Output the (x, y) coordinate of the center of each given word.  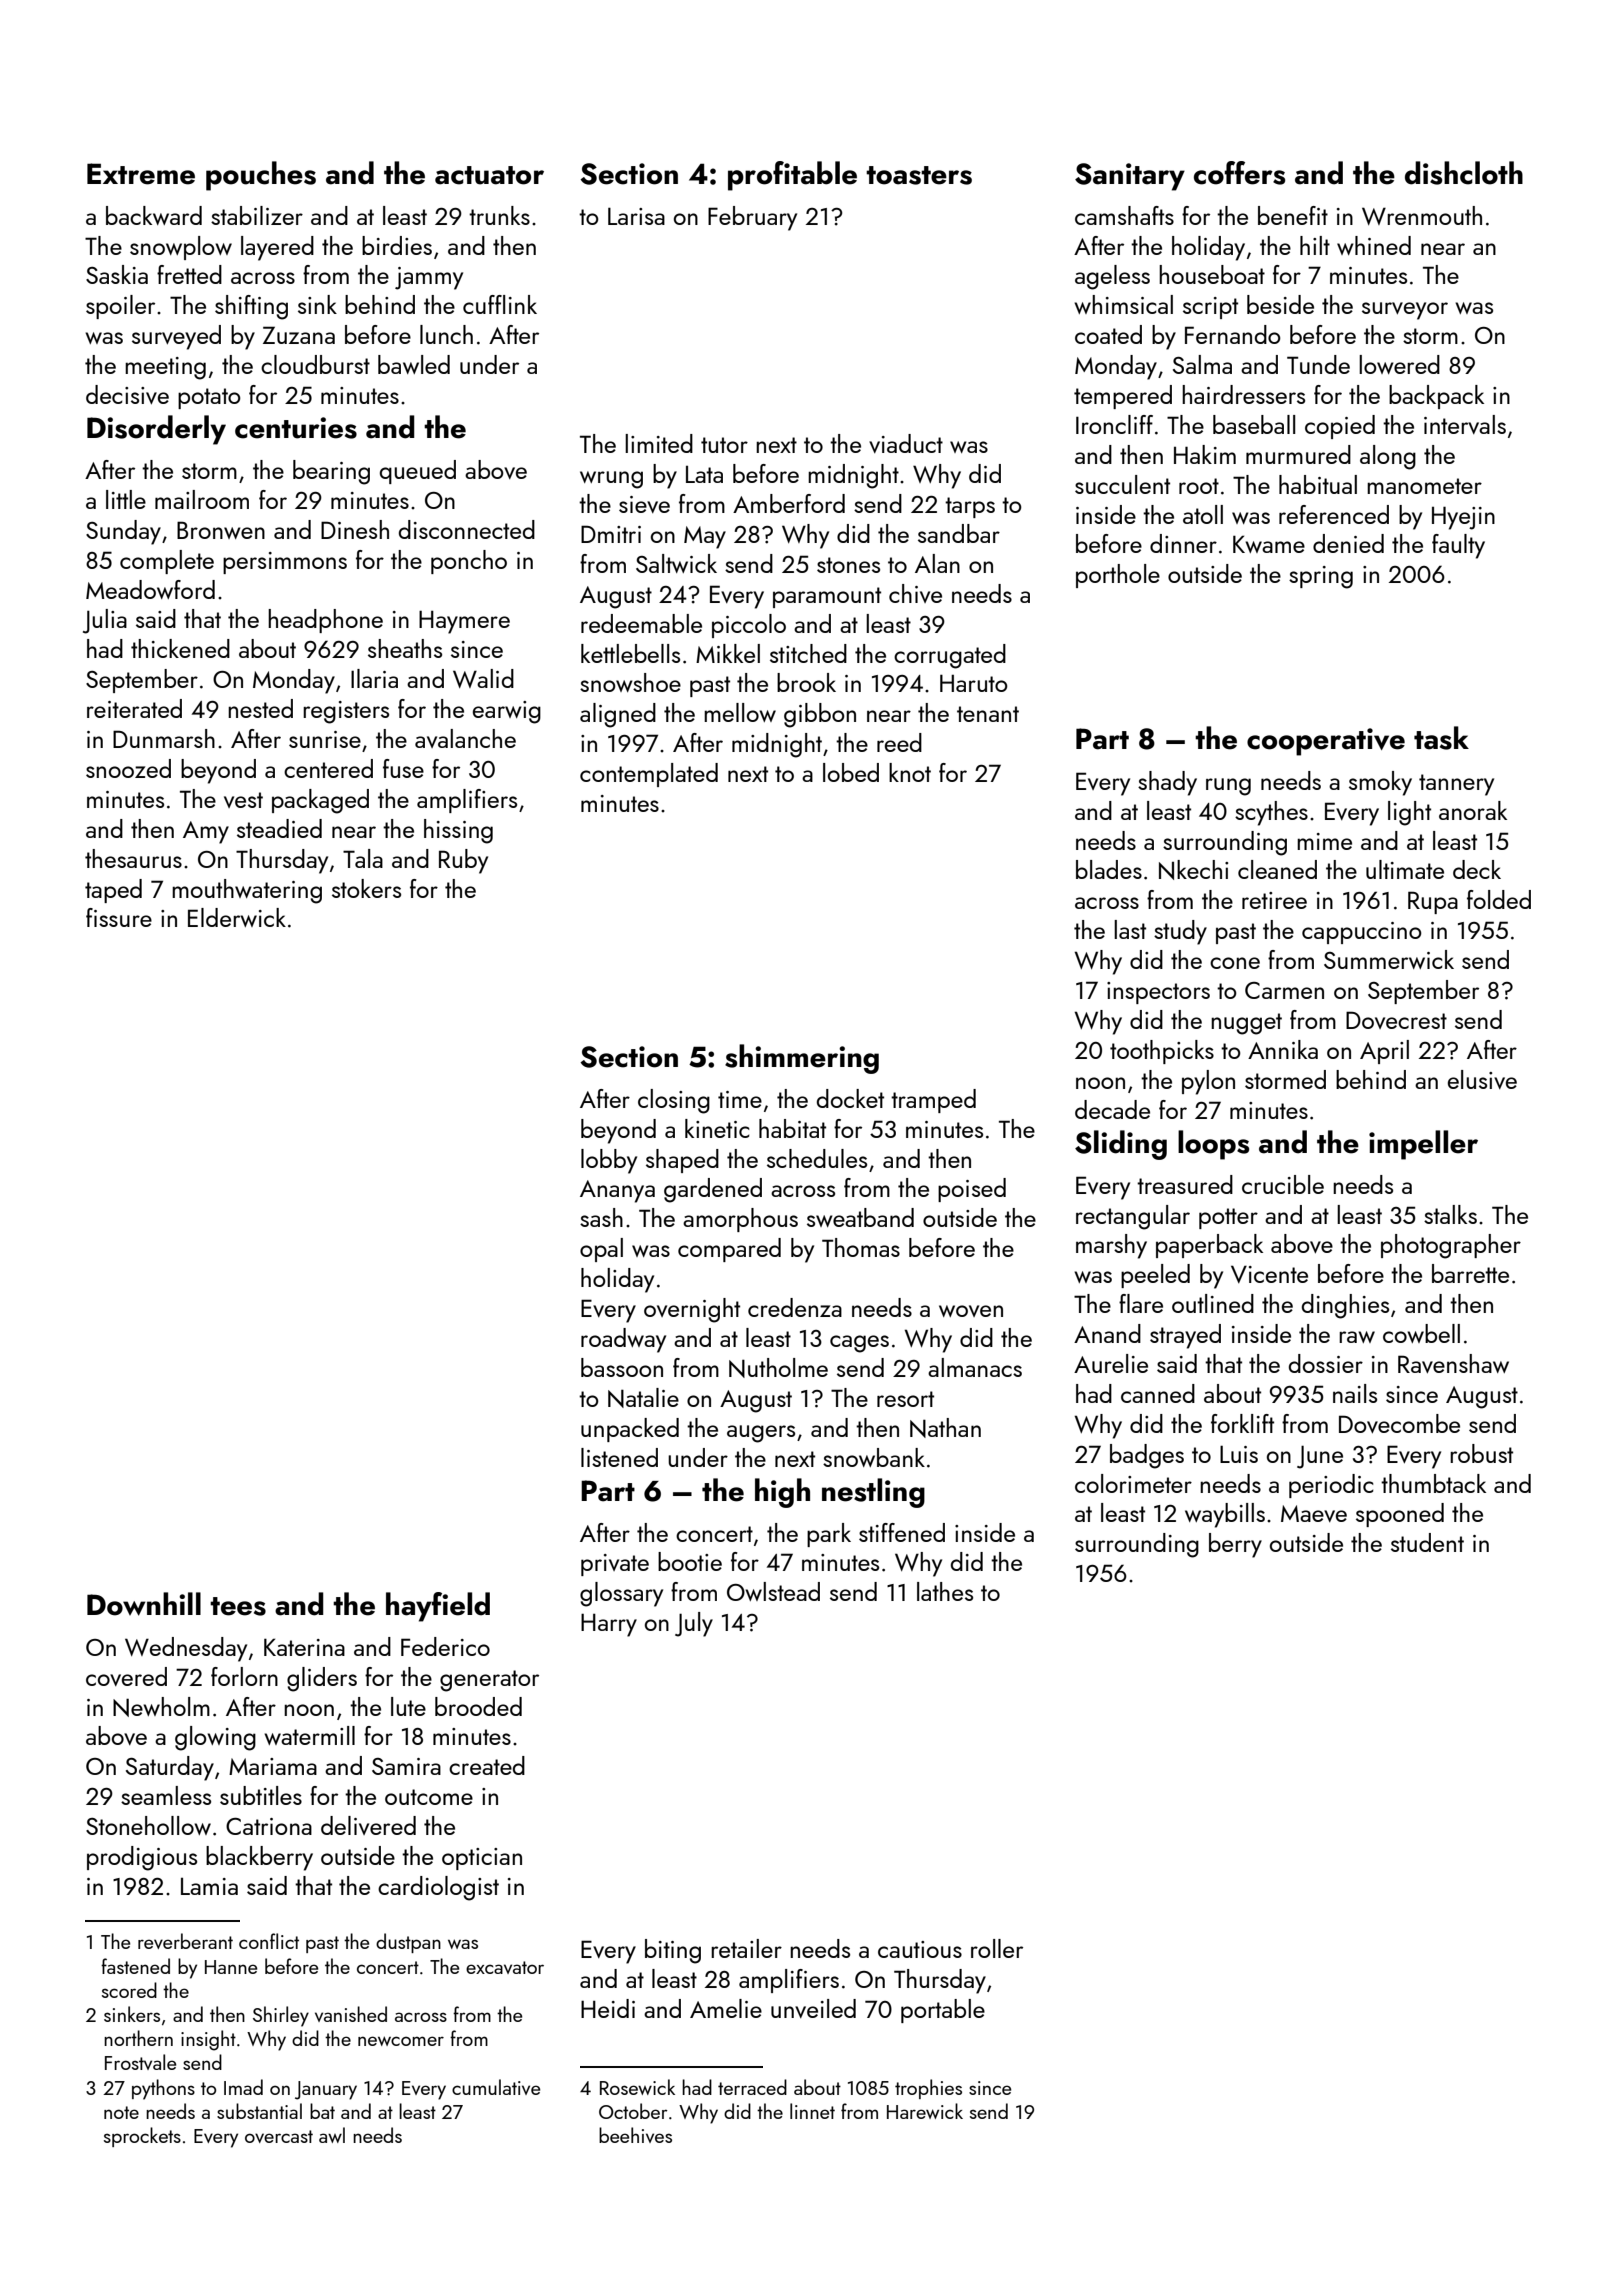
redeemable (641, 623)
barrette (1470, 1273)
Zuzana (299, 335)
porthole (1118, 576)
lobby (609, 1161)
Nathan (945, 1428)
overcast (279, 2136)
